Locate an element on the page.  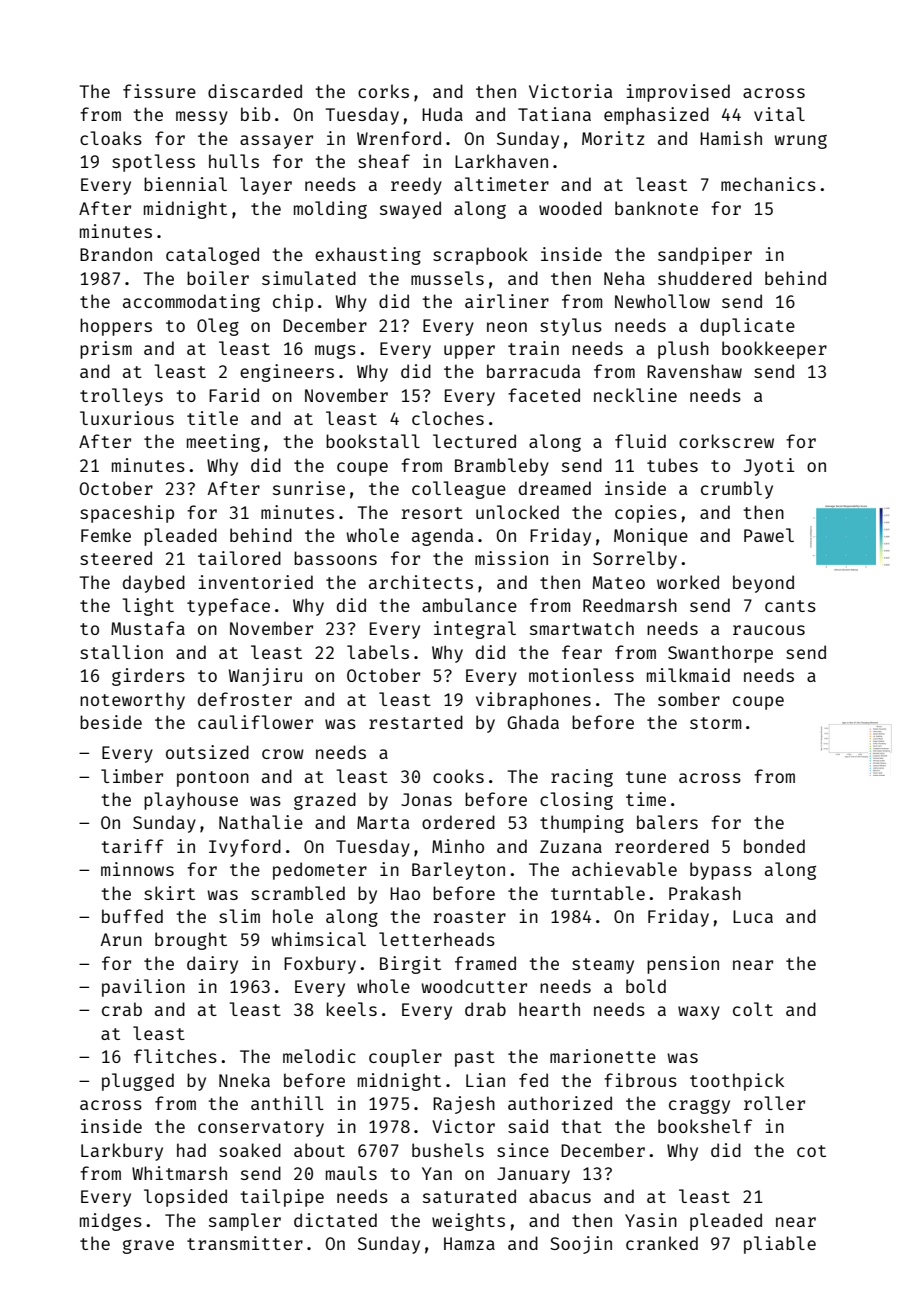
dairy is located at coordinates (212, 965).
